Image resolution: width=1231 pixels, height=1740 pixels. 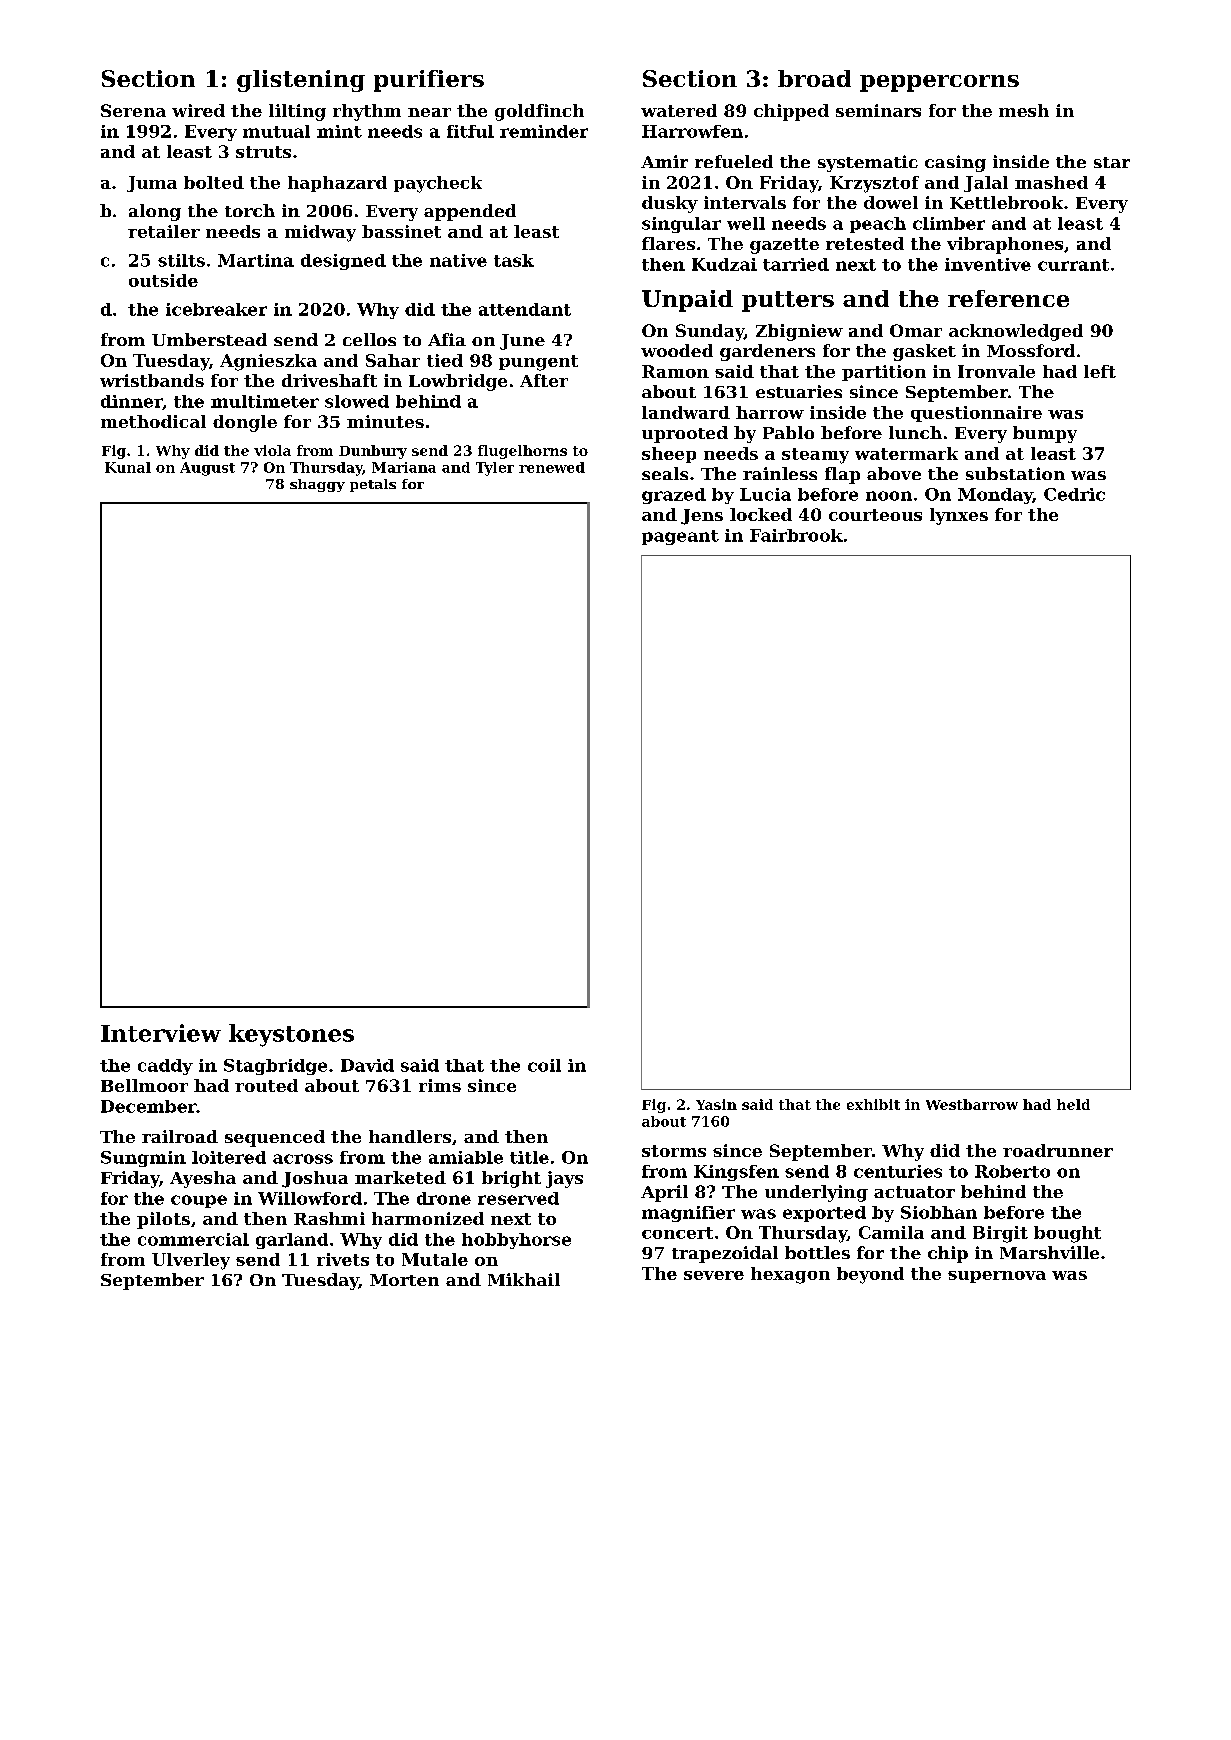 I want to click on coil, so click(x=544, y=1065).
